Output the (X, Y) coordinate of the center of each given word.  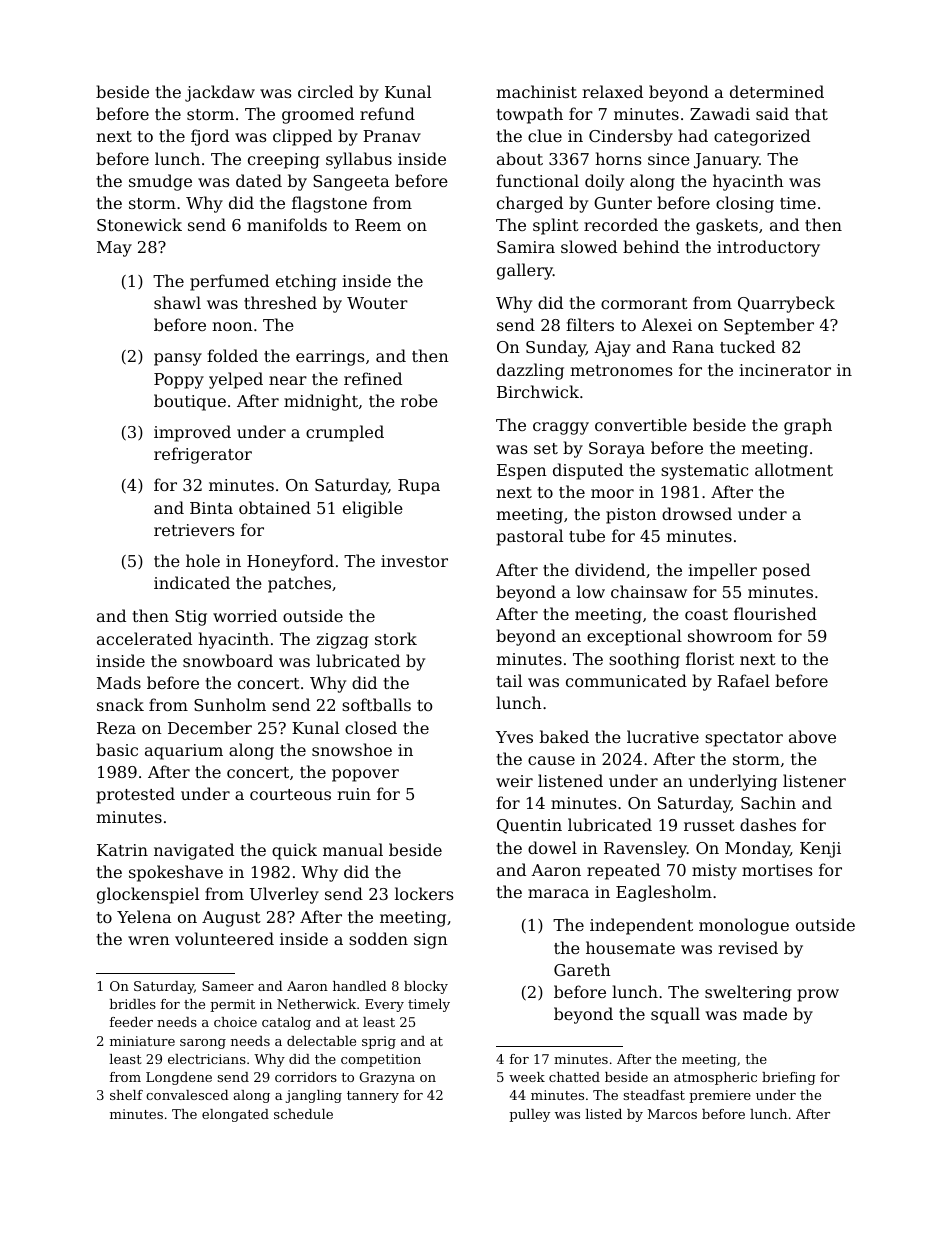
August (231, 919)
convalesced (187, 1095)
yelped (236, 380)
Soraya (617, 450)
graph (808, 426)
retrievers (194, 530)
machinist (536, 91)
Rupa (419, 487)
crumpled (345, 433)
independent (641, 926)
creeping (283, 161)
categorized (762, 137)
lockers (424, 893)
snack (120, 704)
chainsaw (649, 591)
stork (396, 638)
